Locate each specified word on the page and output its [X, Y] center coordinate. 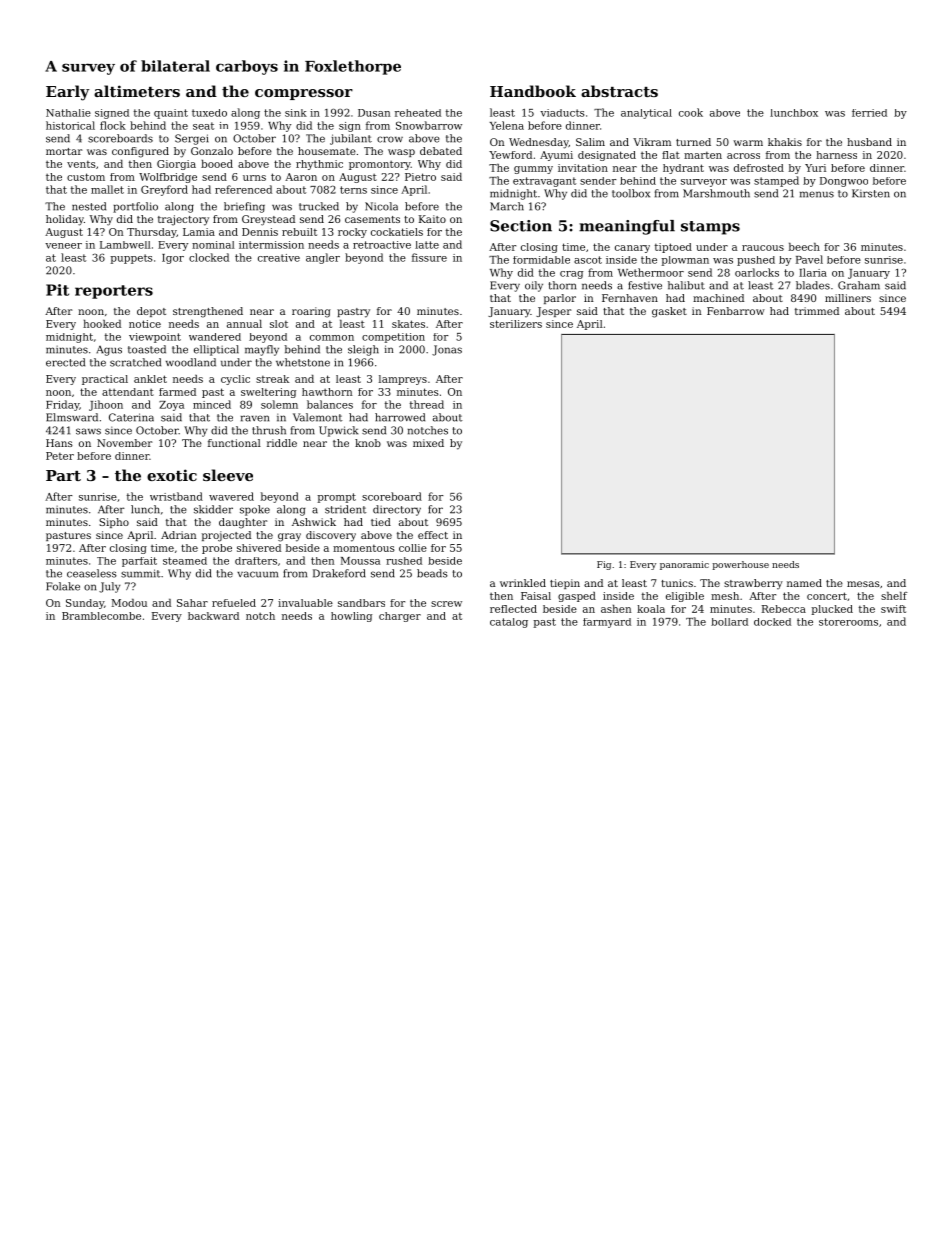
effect [433, 535]
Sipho [114, 523]
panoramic [684, 565]
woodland [191, 362]
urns [254, 178]
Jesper [553, 312]
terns [353, 190]
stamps [710, 228]
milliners [848, 298]
